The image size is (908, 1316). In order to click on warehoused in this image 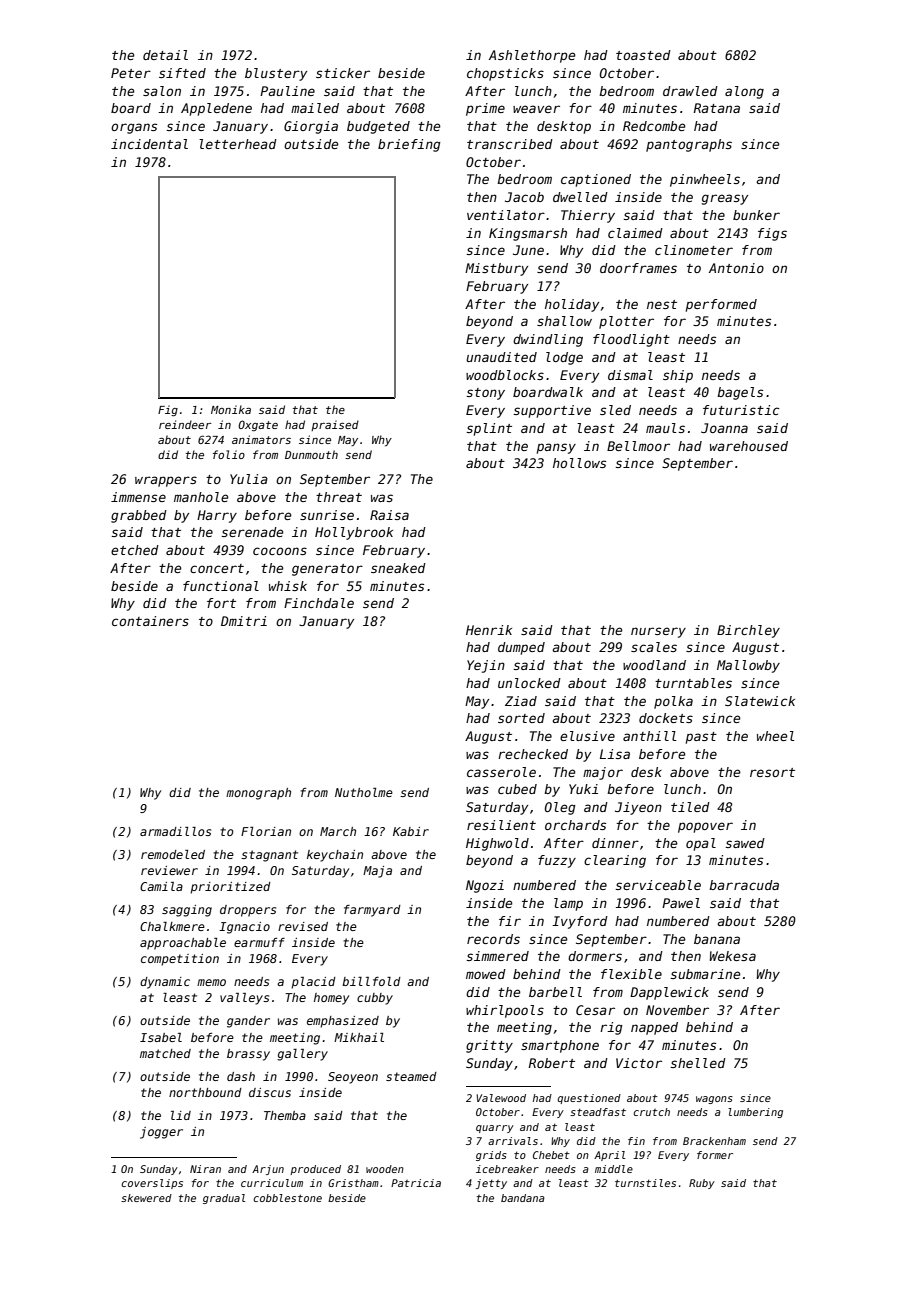, I will do `click(749, 446)`.
